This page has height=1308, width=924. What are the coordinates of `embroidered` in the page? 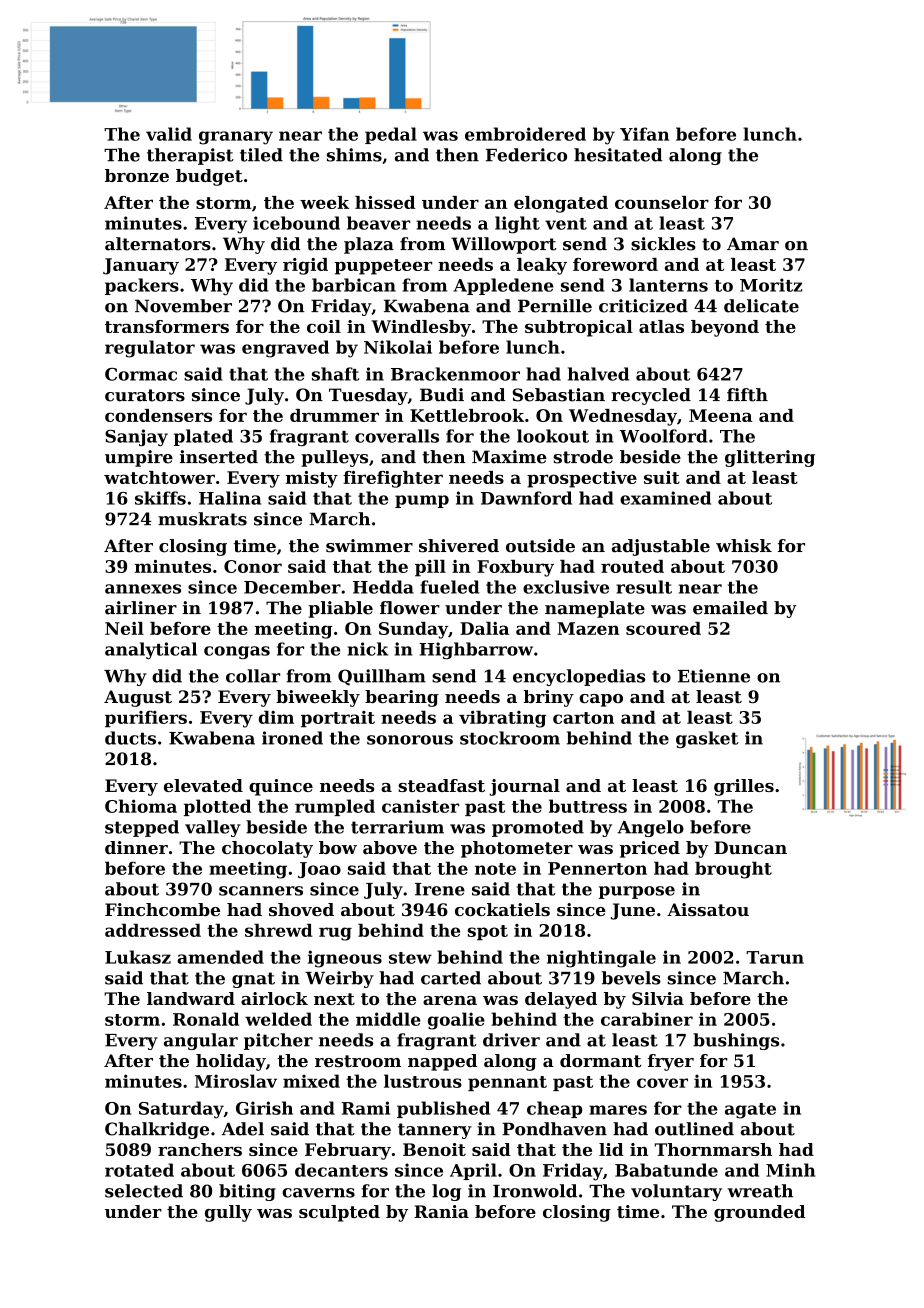 It's located at (525, 134).
